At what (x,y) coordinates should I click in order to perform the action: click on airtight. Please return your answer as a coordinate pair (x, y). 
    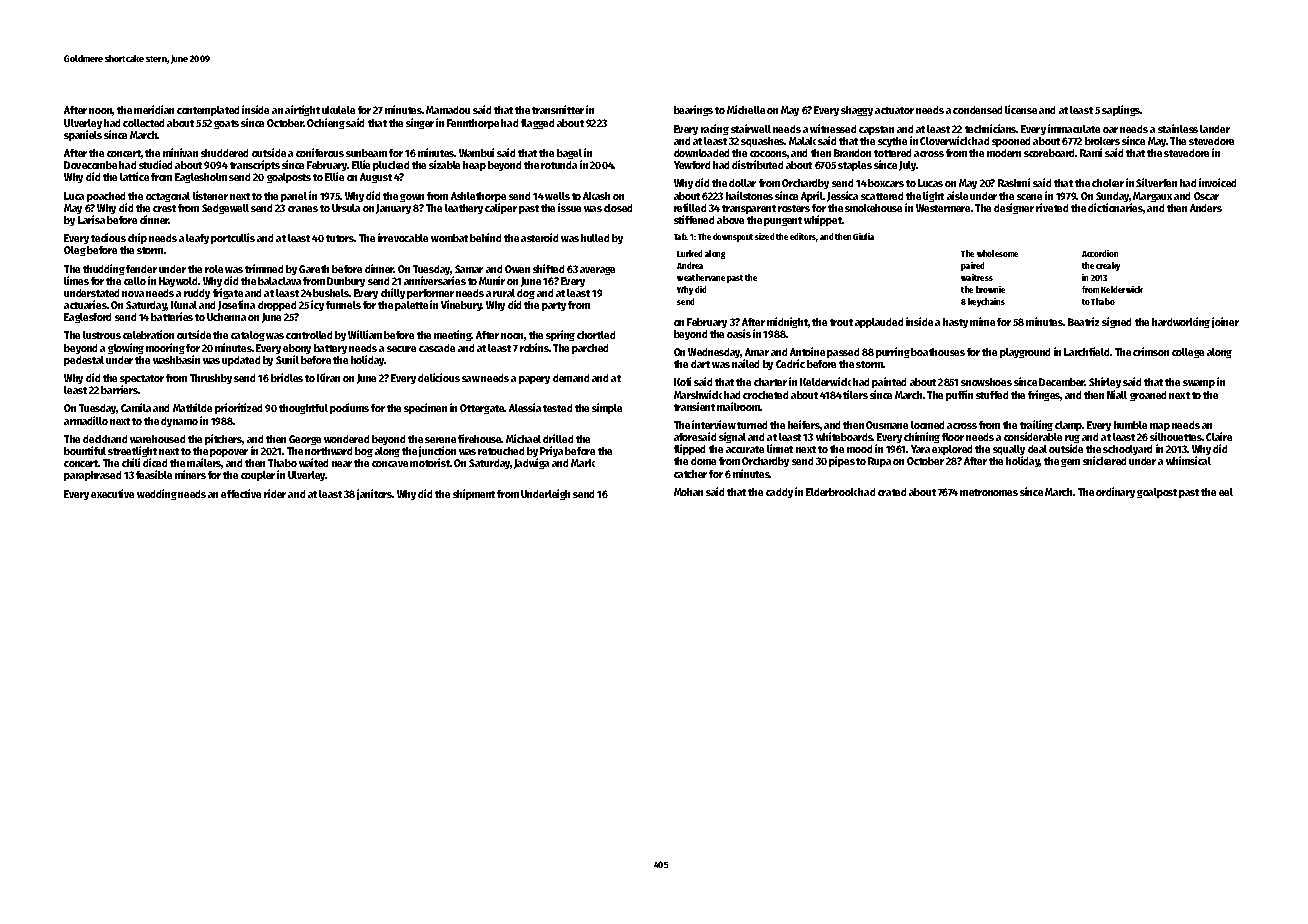
    Looking at the image, I should click on (302, 110).
